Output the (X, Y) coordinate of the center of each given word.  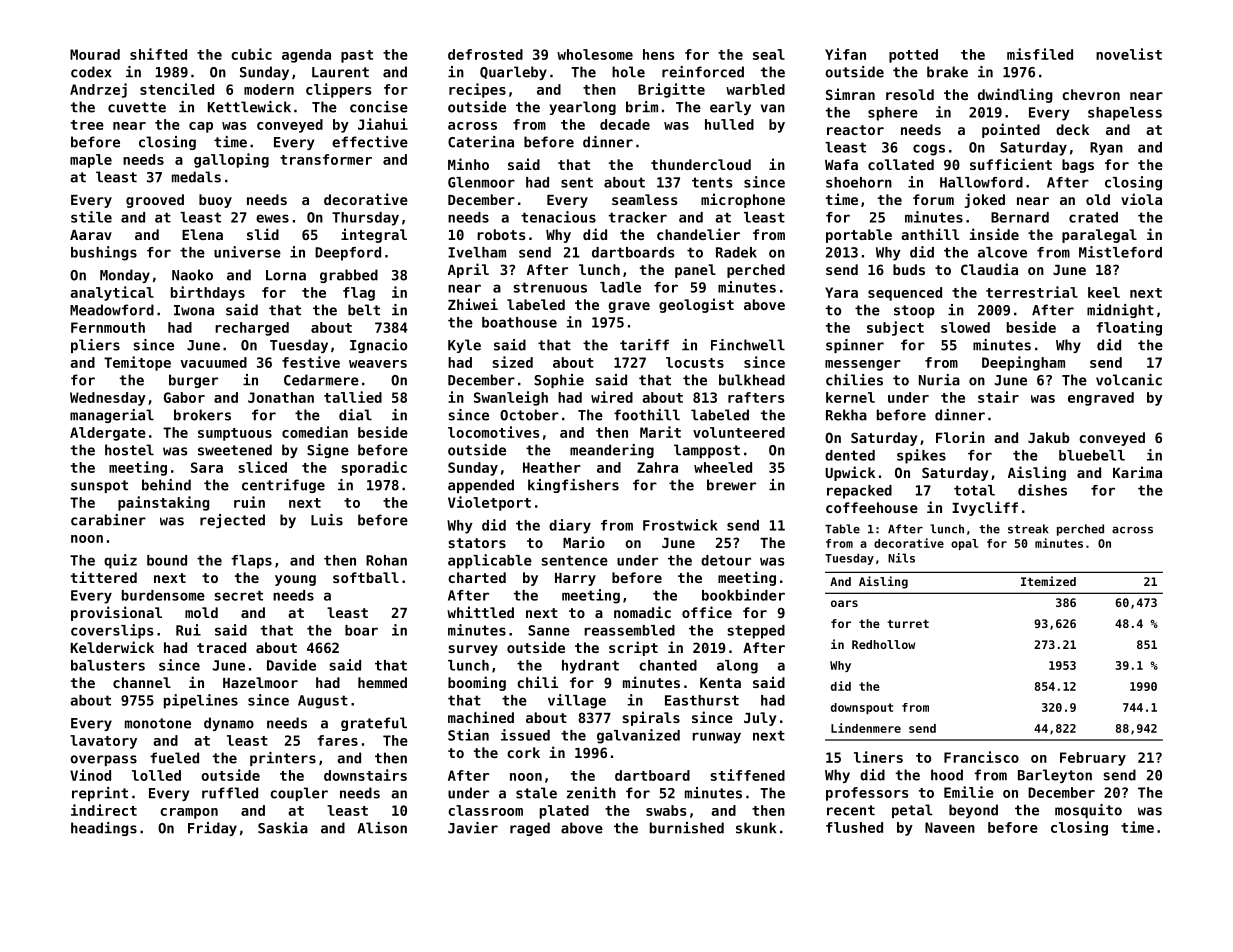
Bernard (1020, 217)
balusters (108, 665)
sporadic (374, 468)
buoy (215, 201)
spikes (921, 456)
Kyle (464, 346)
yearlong (583, 108)
